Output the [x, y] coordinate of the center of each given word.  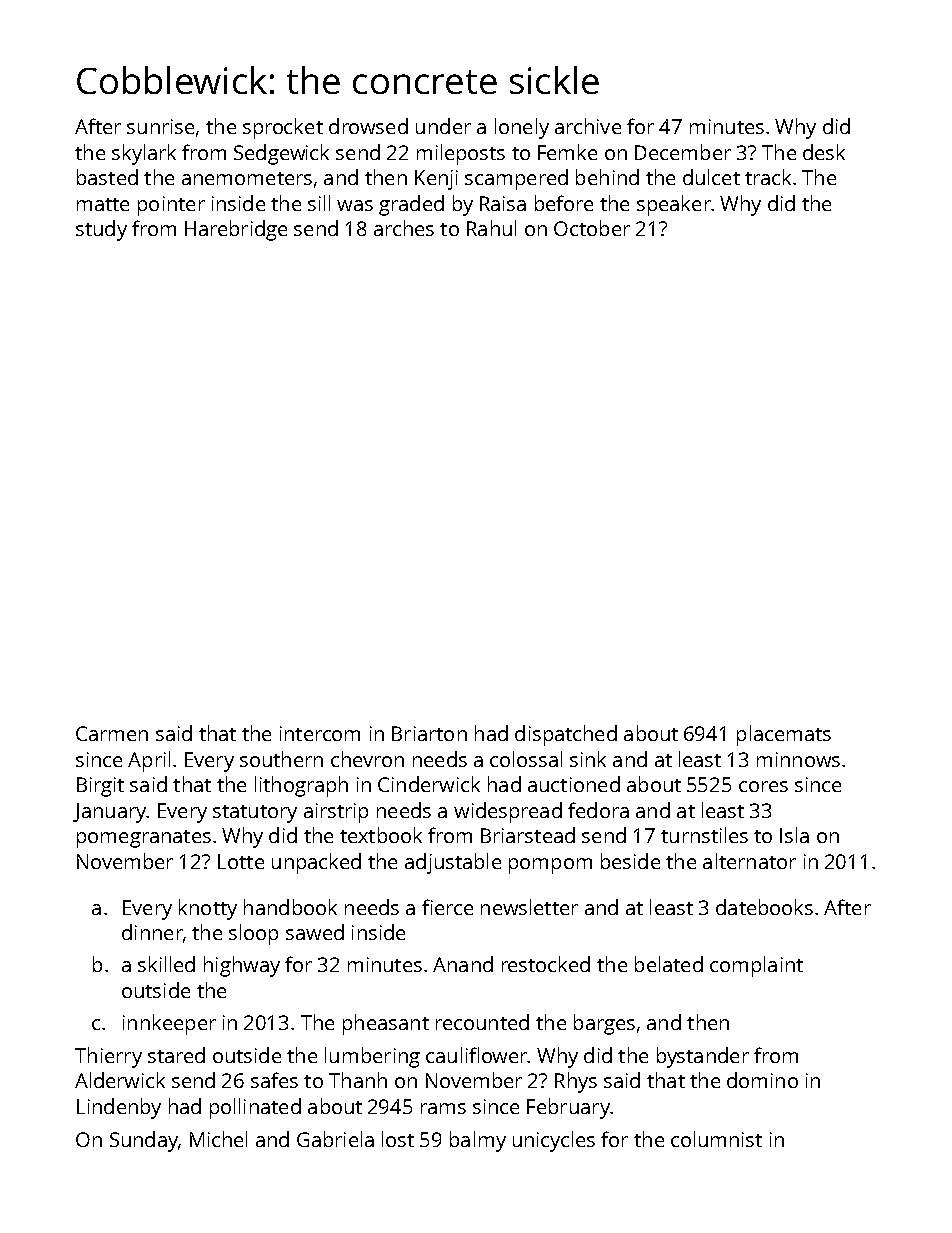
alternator [749, 861]
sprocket [283, 128]
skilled [166, 964]
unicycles [554, 1141]
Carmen [112, 733]
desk [824, 152]
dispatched [566, 735]
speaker [674, 205]
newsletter [529, 907]
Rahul [491, 228]
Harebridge [236, 230]
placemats [784, 735]
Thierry [108, 1057]
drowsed [368, 126]
